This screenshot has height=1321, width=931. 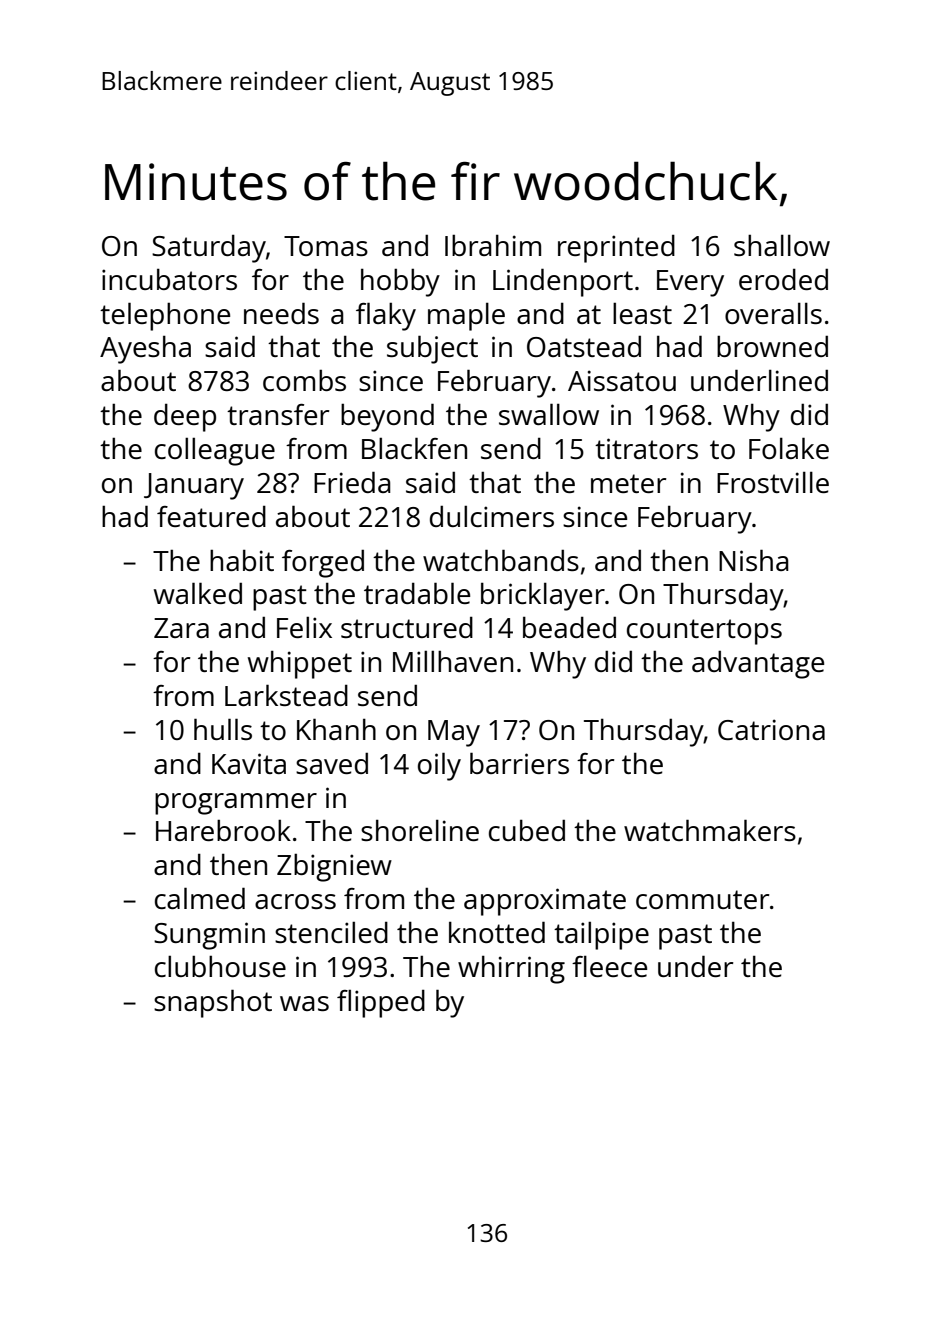 I want to click on Ibrahim, so click(x=493, y=245).
